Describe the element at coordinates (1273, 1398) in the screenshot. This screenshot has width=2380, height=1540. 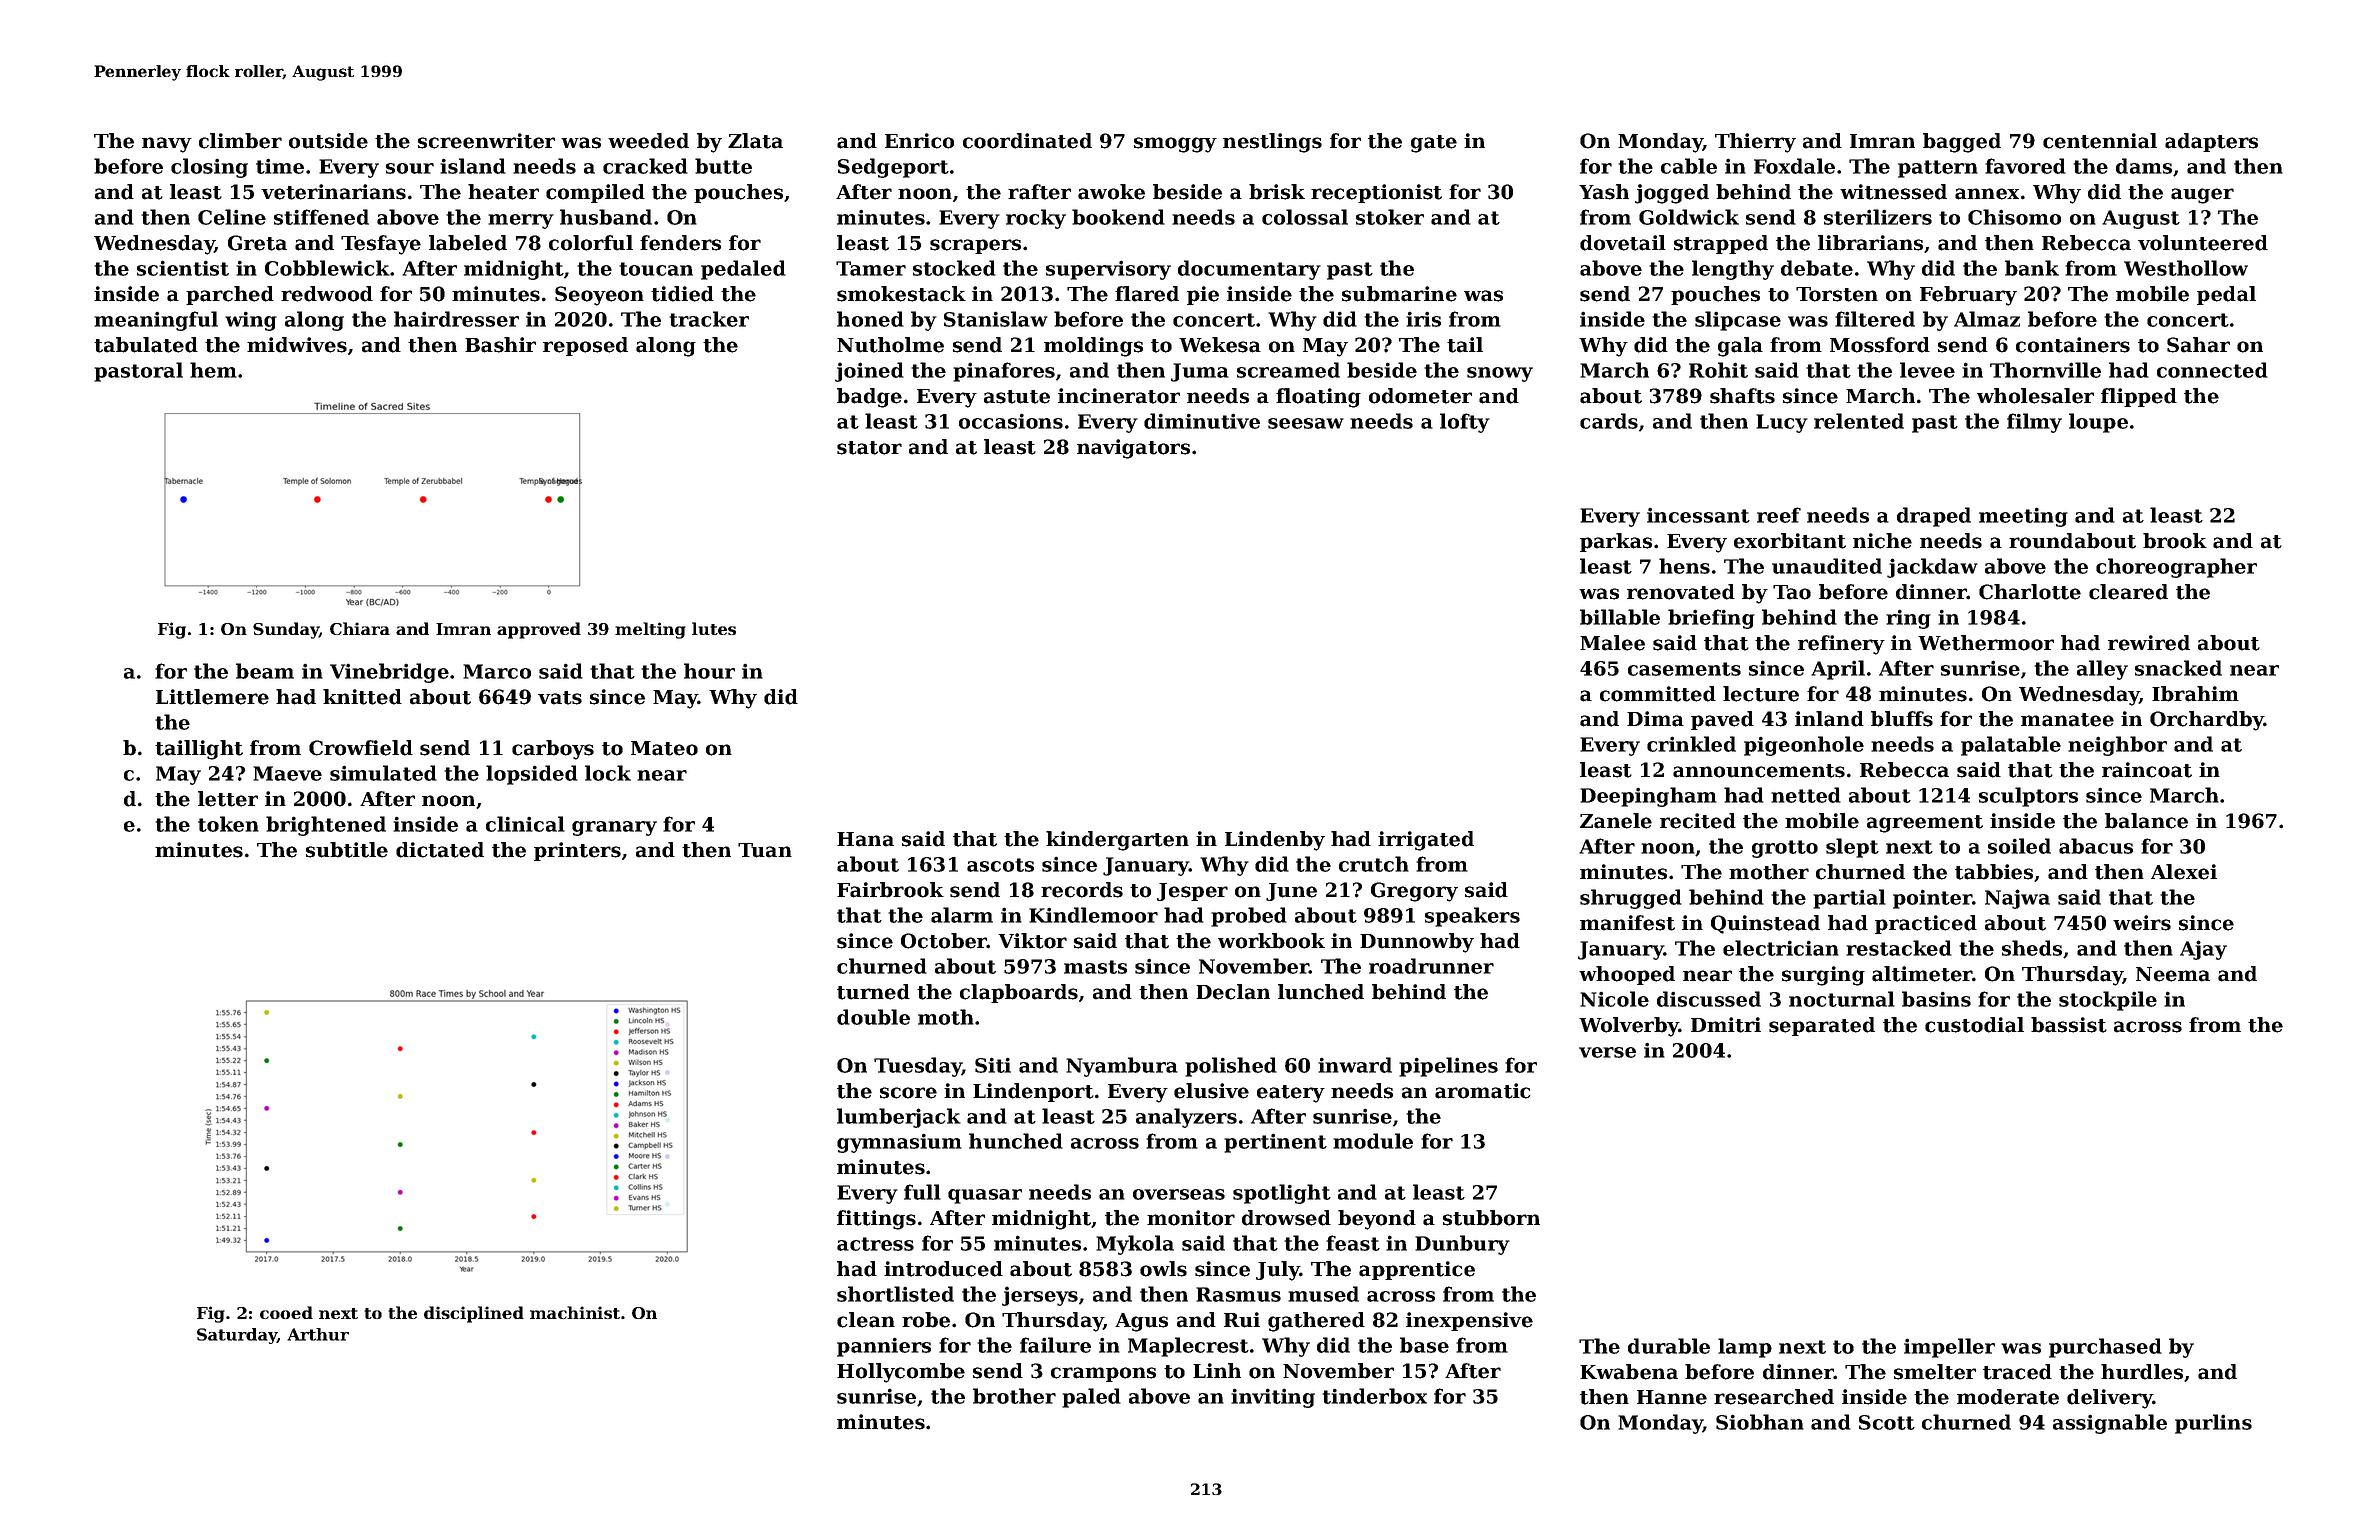
I see `inviting` at that location.
